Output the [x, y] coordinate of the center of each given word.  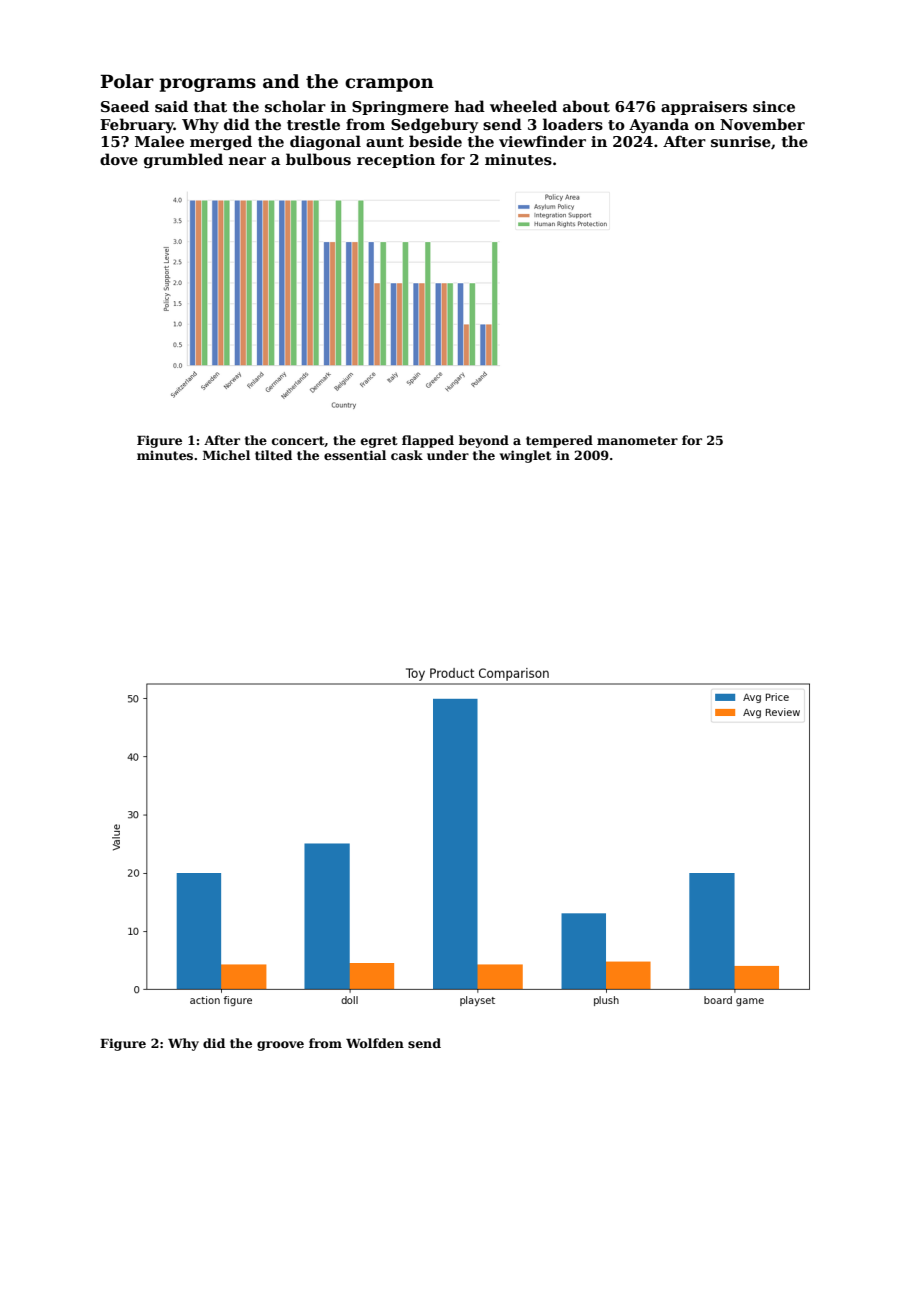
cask [407, 455]
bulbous [318, 159]
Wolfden [375, 1043]
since [774, 107]
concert [298, 441]
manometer [637, 440]
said [171, 106]
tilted [273, 455]
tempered [559, 441]
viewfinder [542, 141]
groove [280, 1046]
